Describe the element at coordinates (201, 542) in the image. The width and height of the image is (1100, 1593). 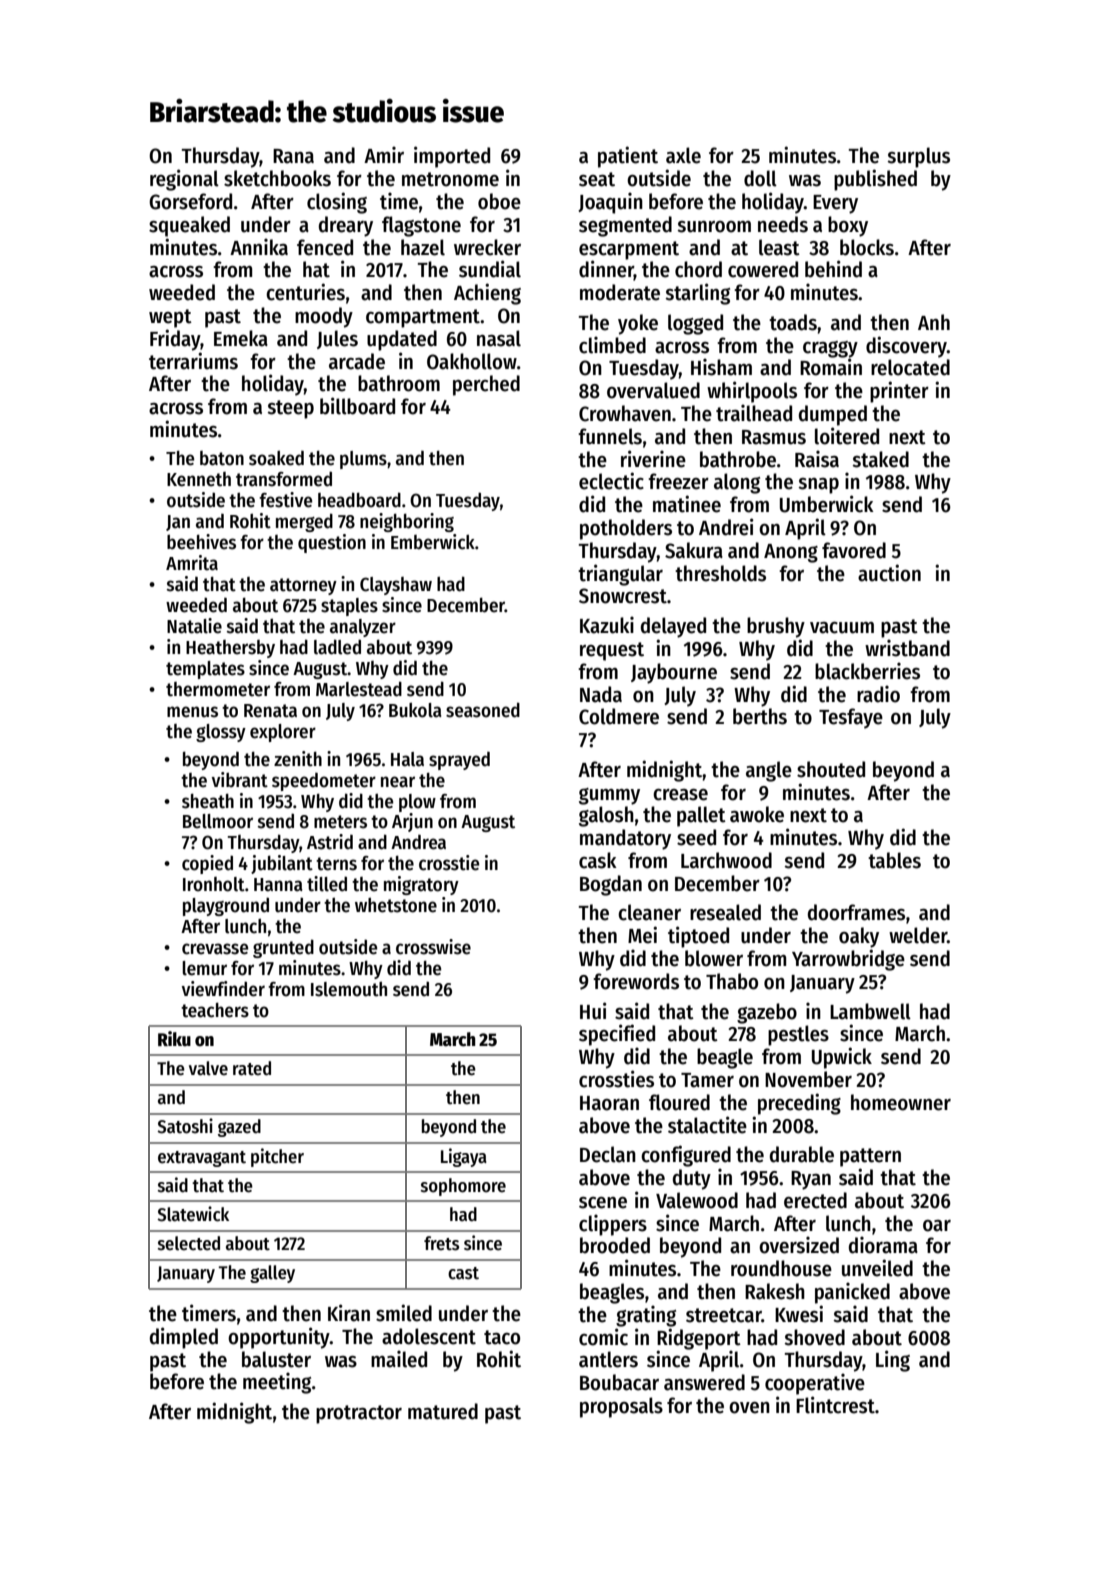
I see `beehives` at that location.
